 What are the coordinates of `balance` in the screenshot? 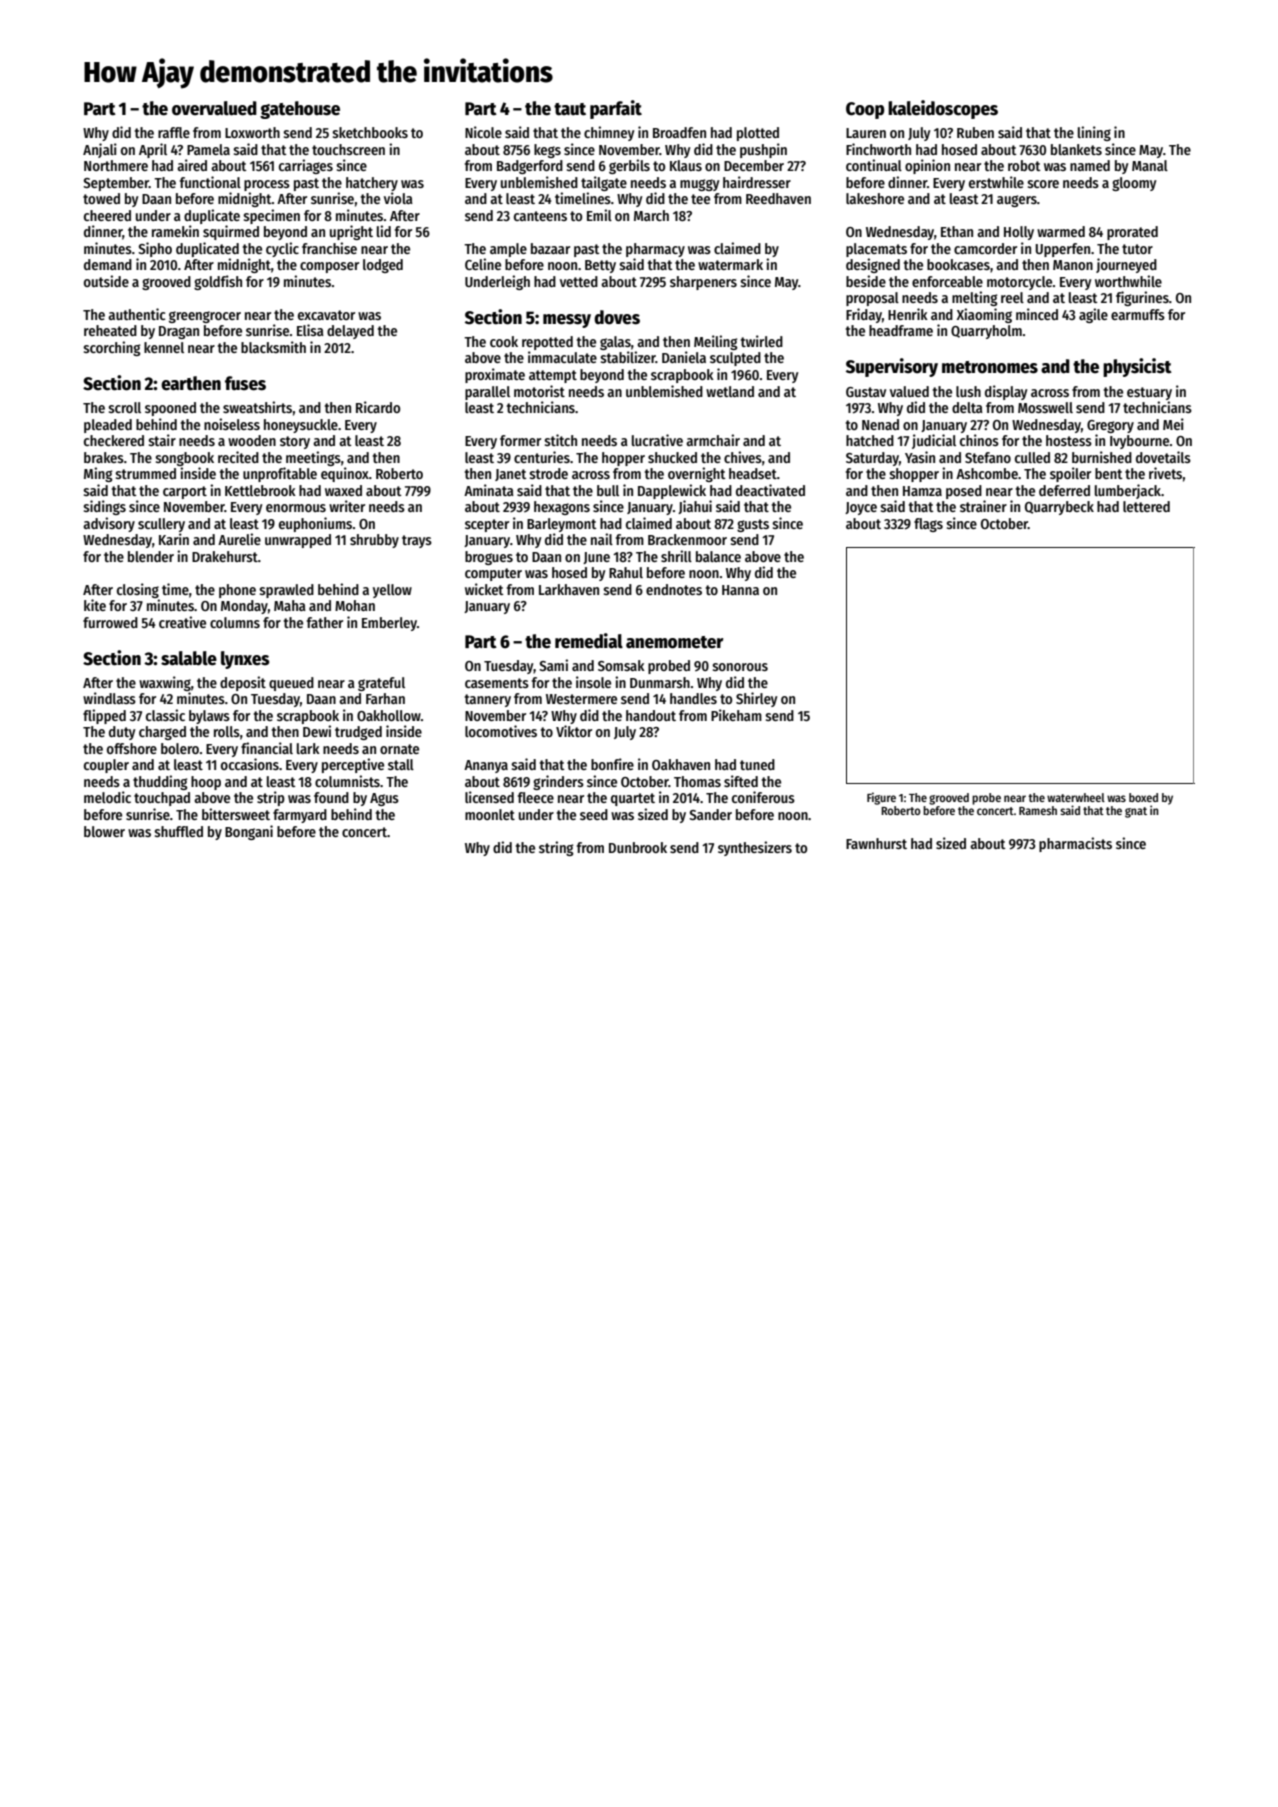 It's located at (718, 556).
